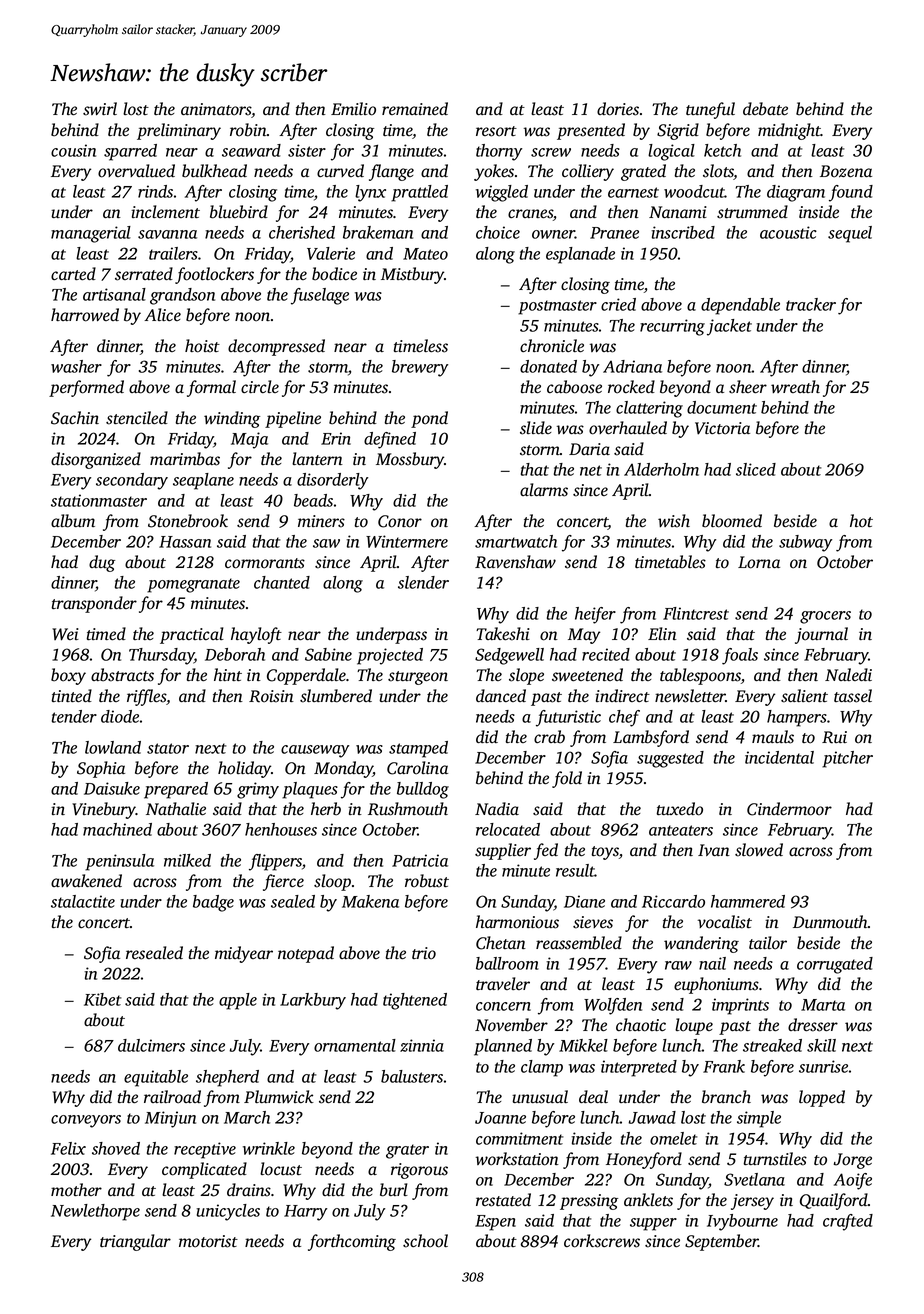 This page has height=1314, width=924. What do you see at coordinates (714, 850) in the page?
I see `Ivan` at bounding box center [714, 850].
